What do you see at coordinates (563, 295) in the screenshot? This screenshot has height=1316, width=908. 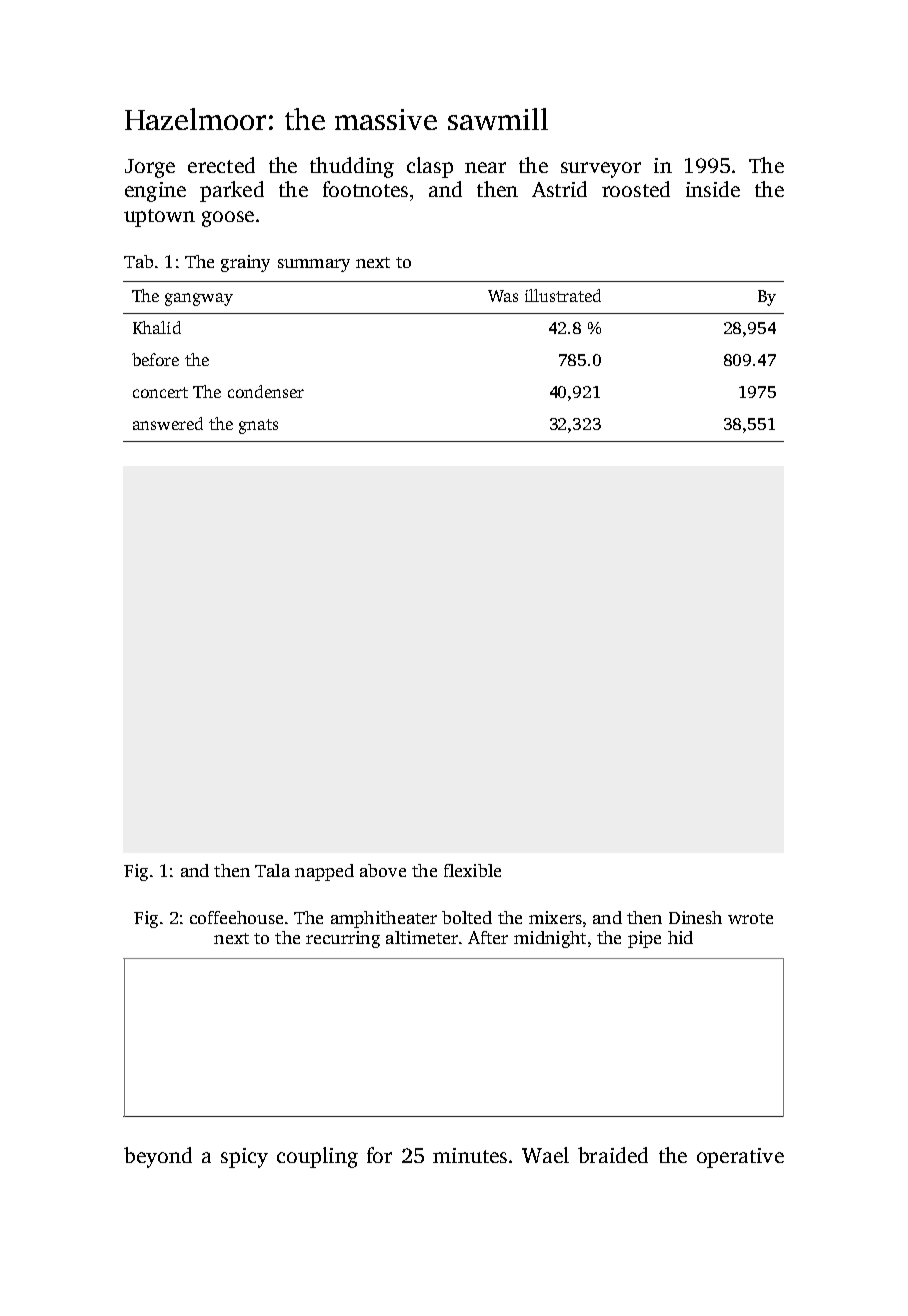 I see `illustrated` at bounding box center [563, 295].
